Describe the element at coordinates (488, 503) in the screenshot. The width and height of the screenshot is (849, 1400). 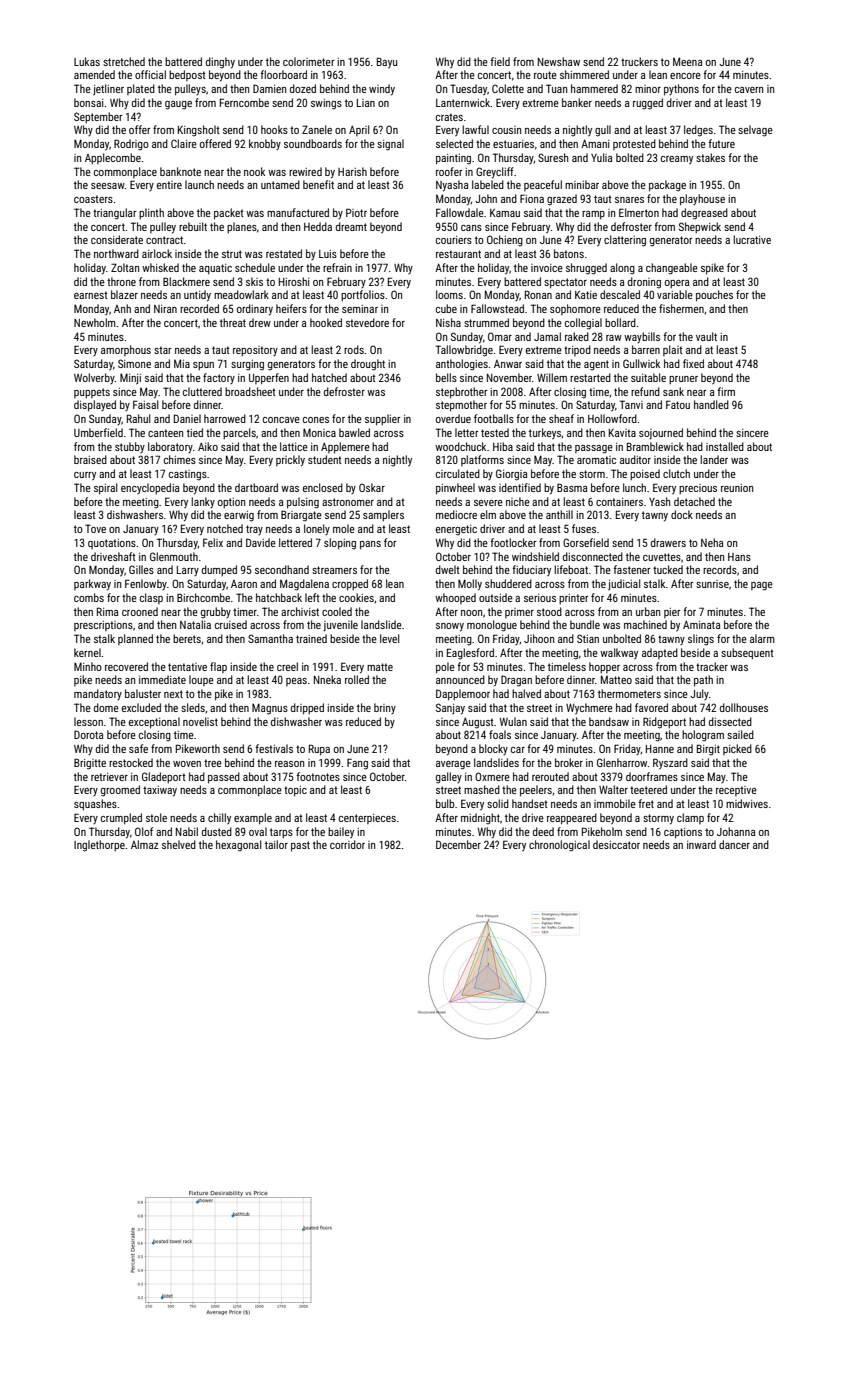
I see `severe` at that location.
